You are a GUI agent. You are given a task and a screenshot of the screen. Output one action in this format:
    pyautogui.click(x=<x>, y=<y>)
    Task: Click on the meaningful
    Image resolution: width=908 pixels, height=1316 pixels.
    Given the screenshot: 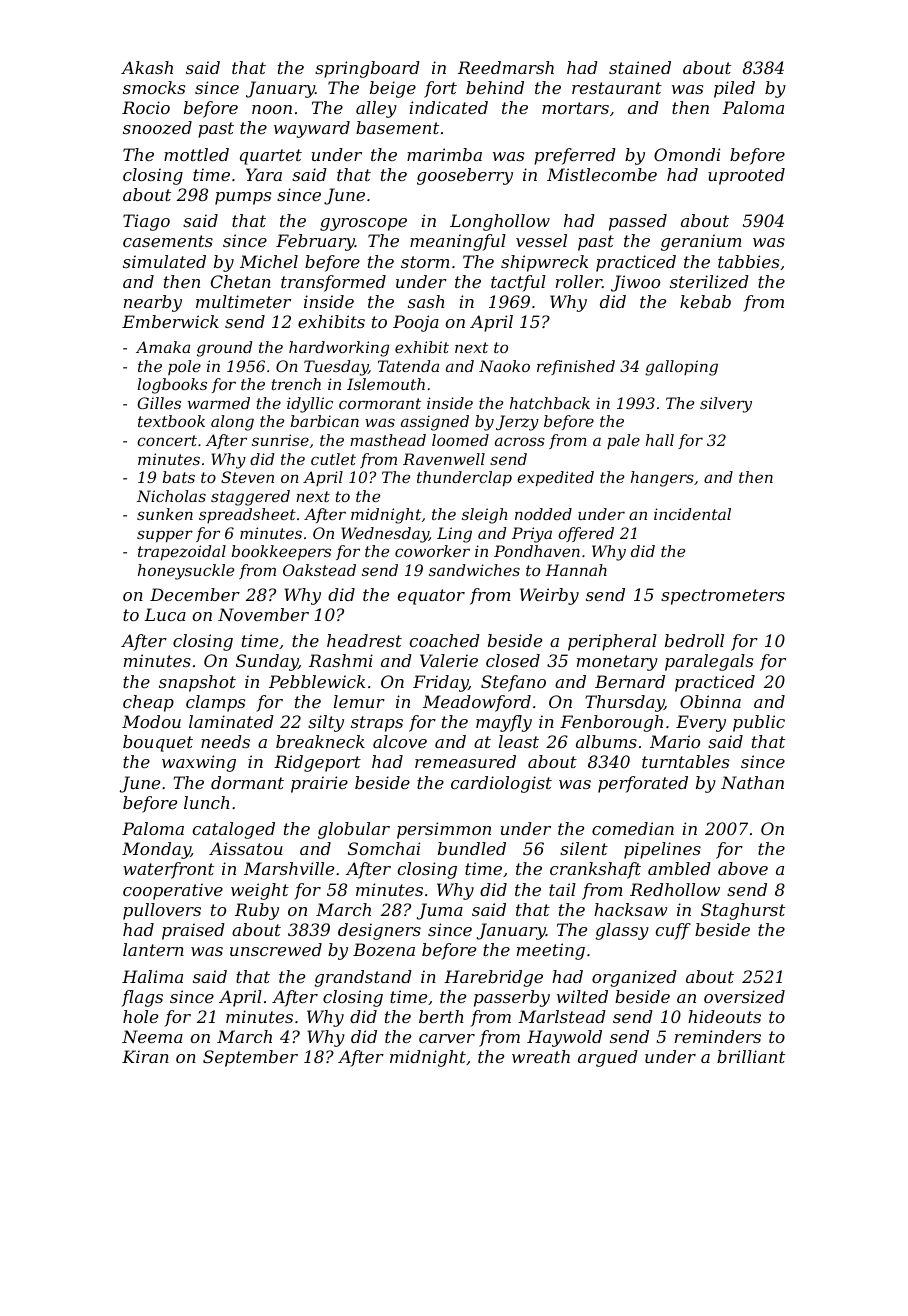 What is the action you would take?
    pyautogui.click(x=458, y=242)
